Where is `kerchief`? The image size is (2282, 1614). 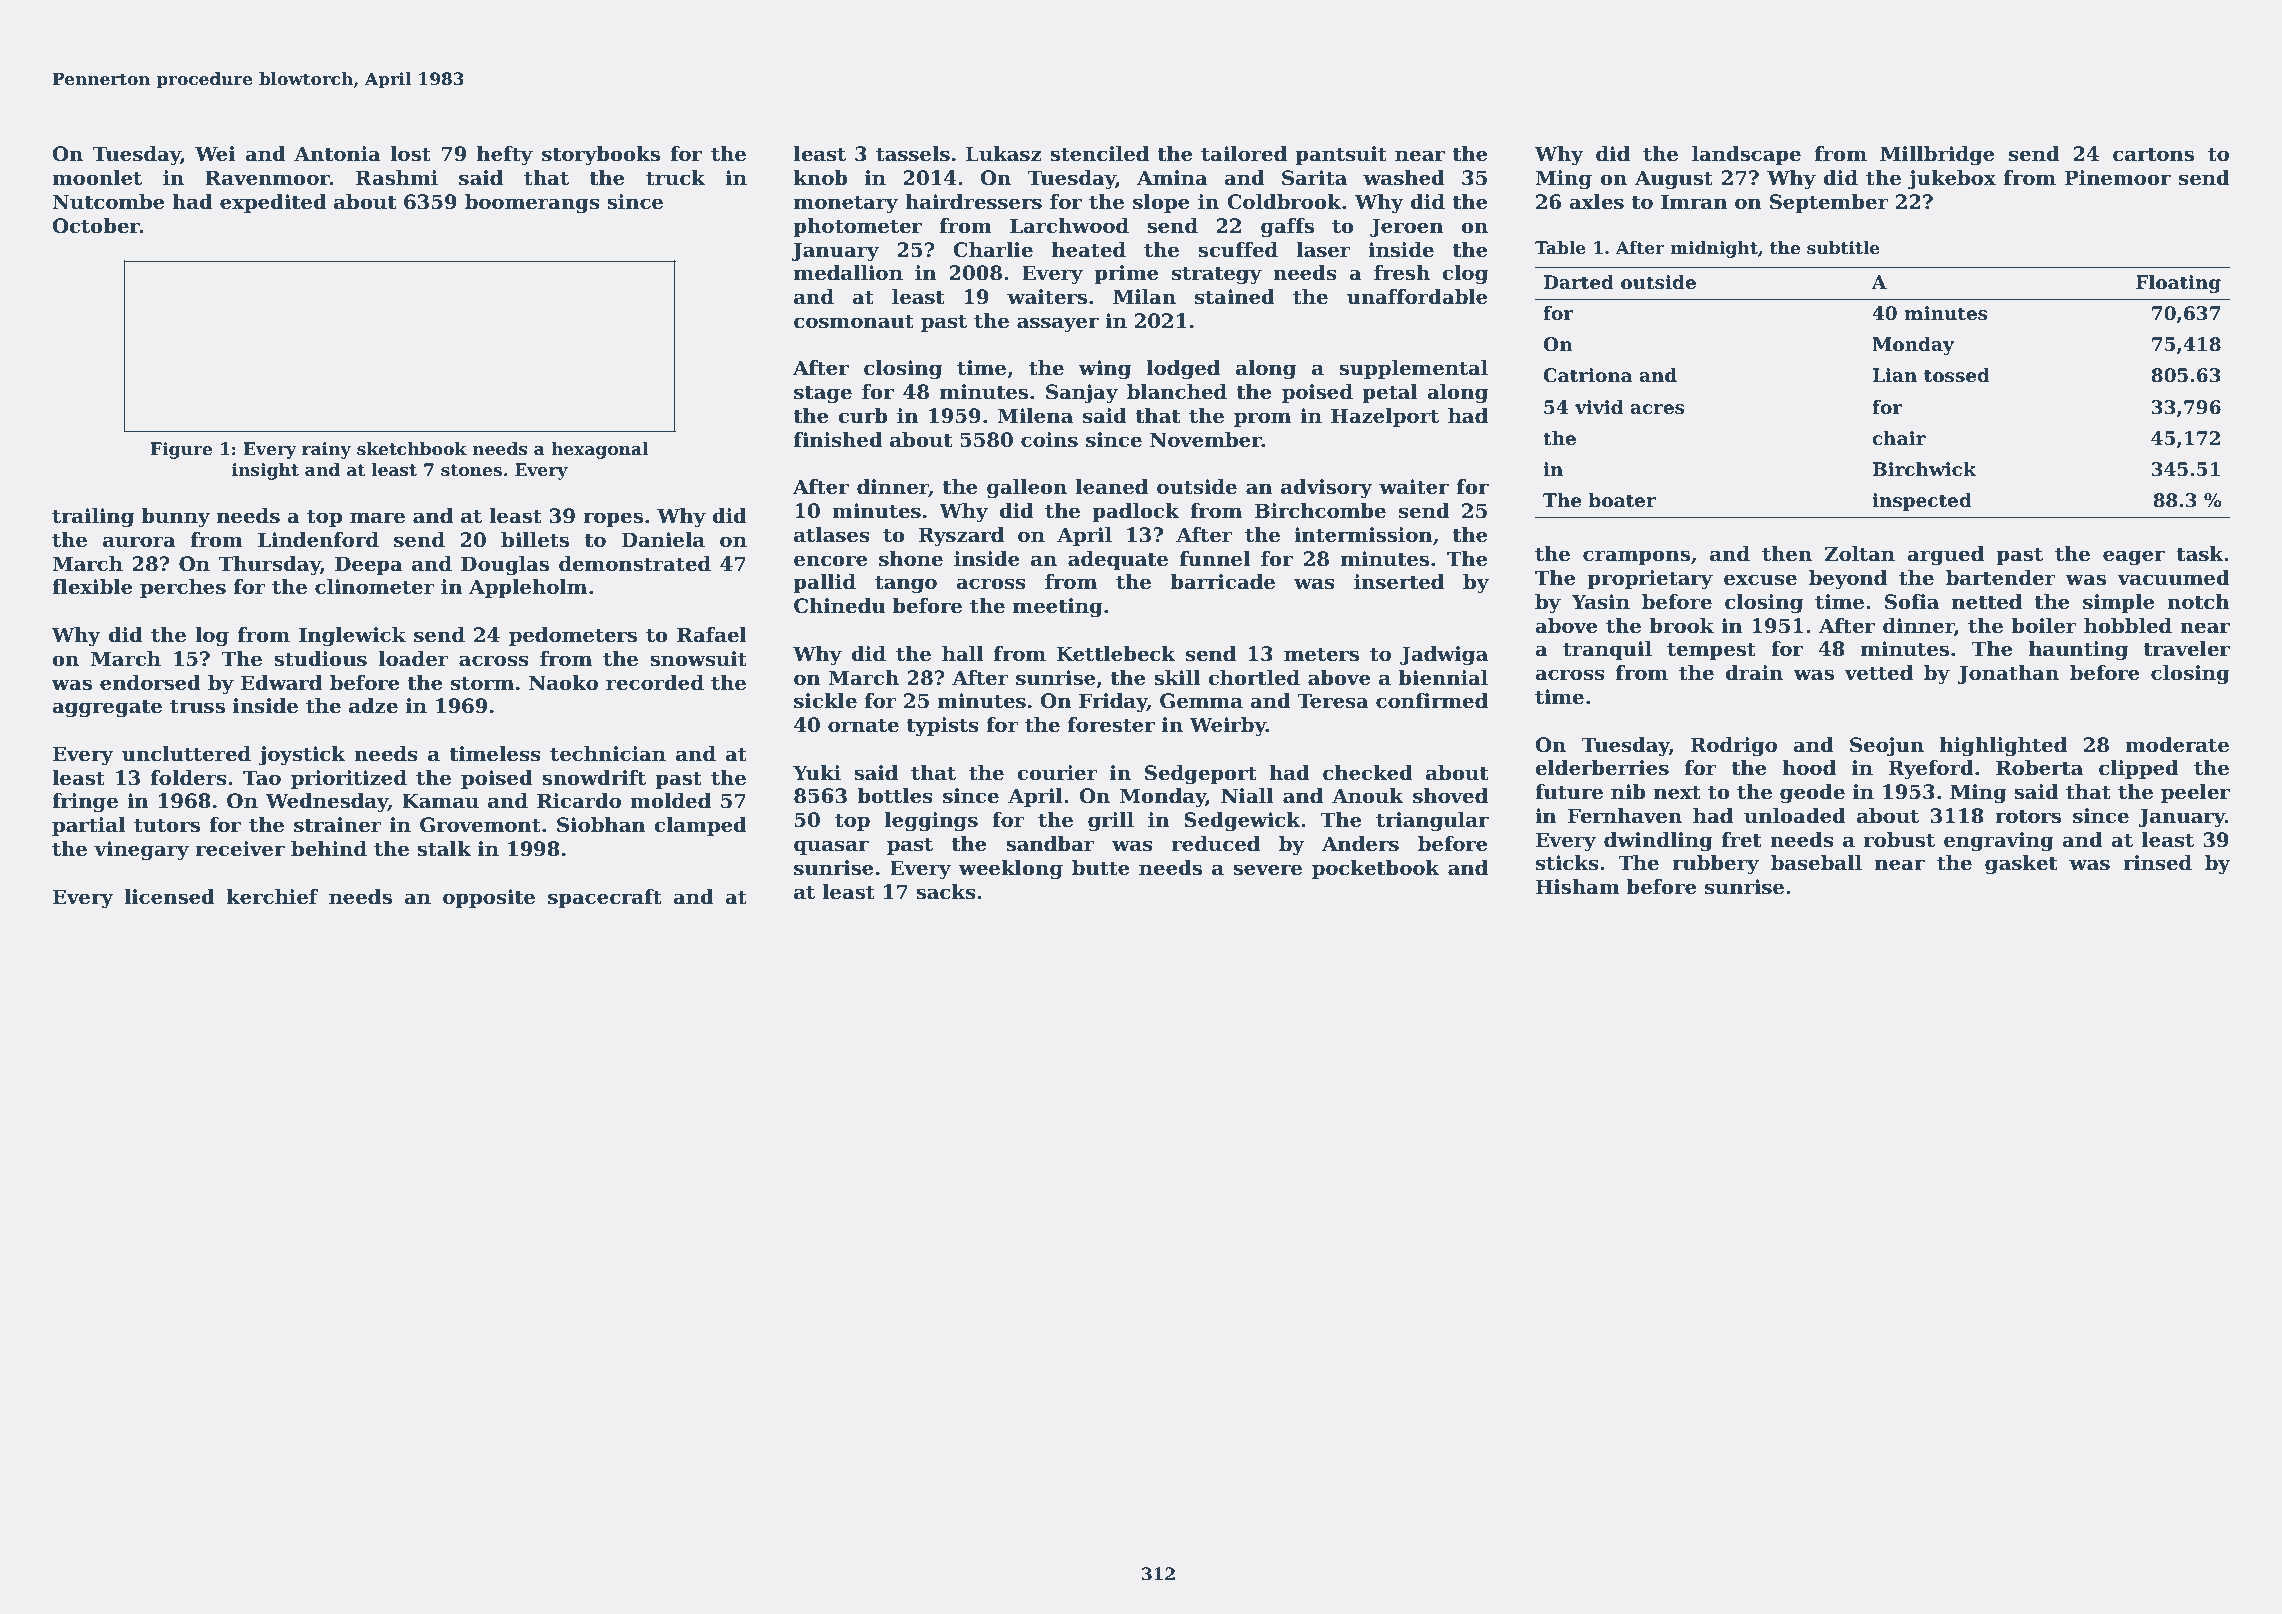
kerchief is located at coordinates (272, 897).
